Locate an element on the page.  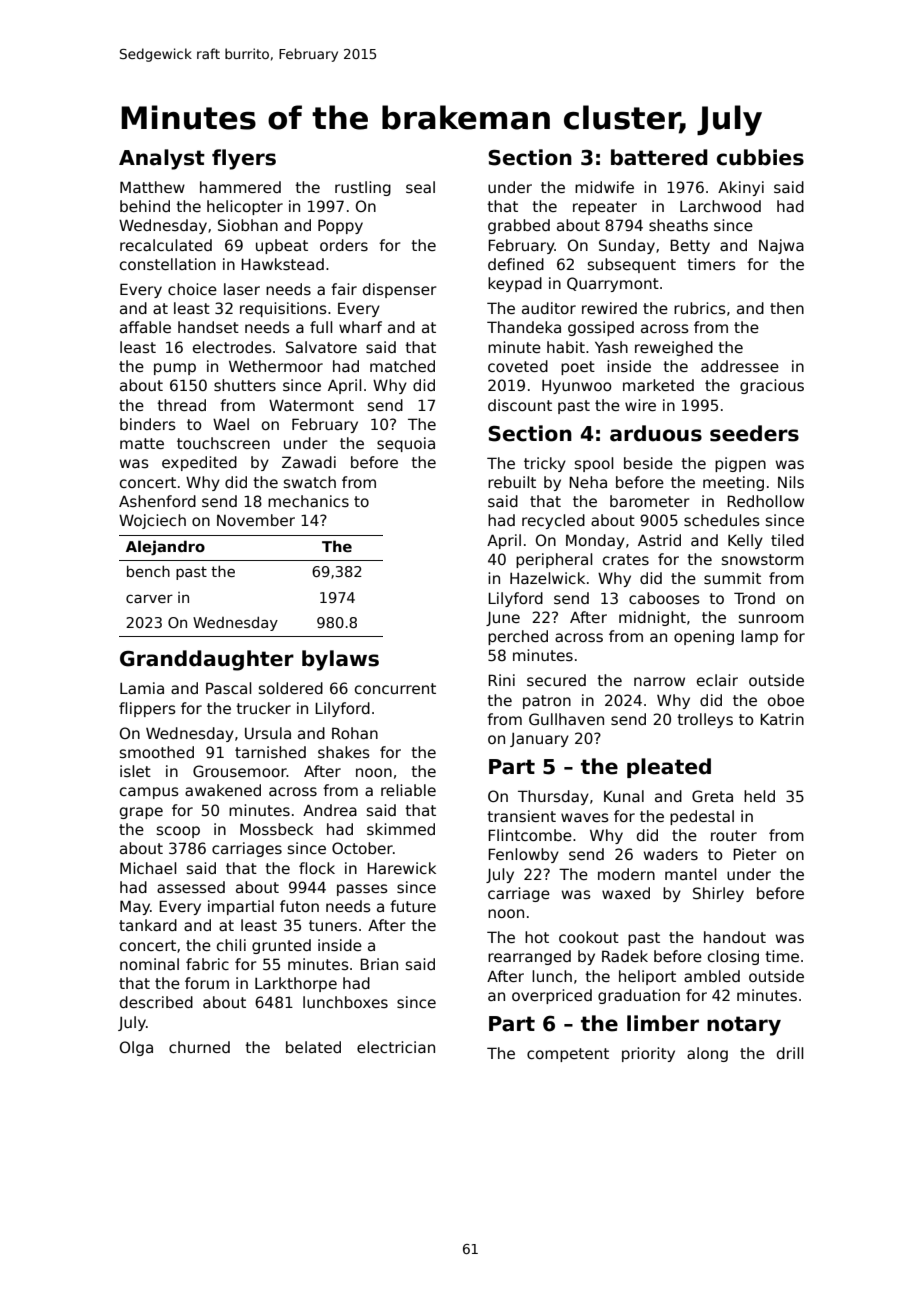
cubbies is located at coordinates (760, 157).
